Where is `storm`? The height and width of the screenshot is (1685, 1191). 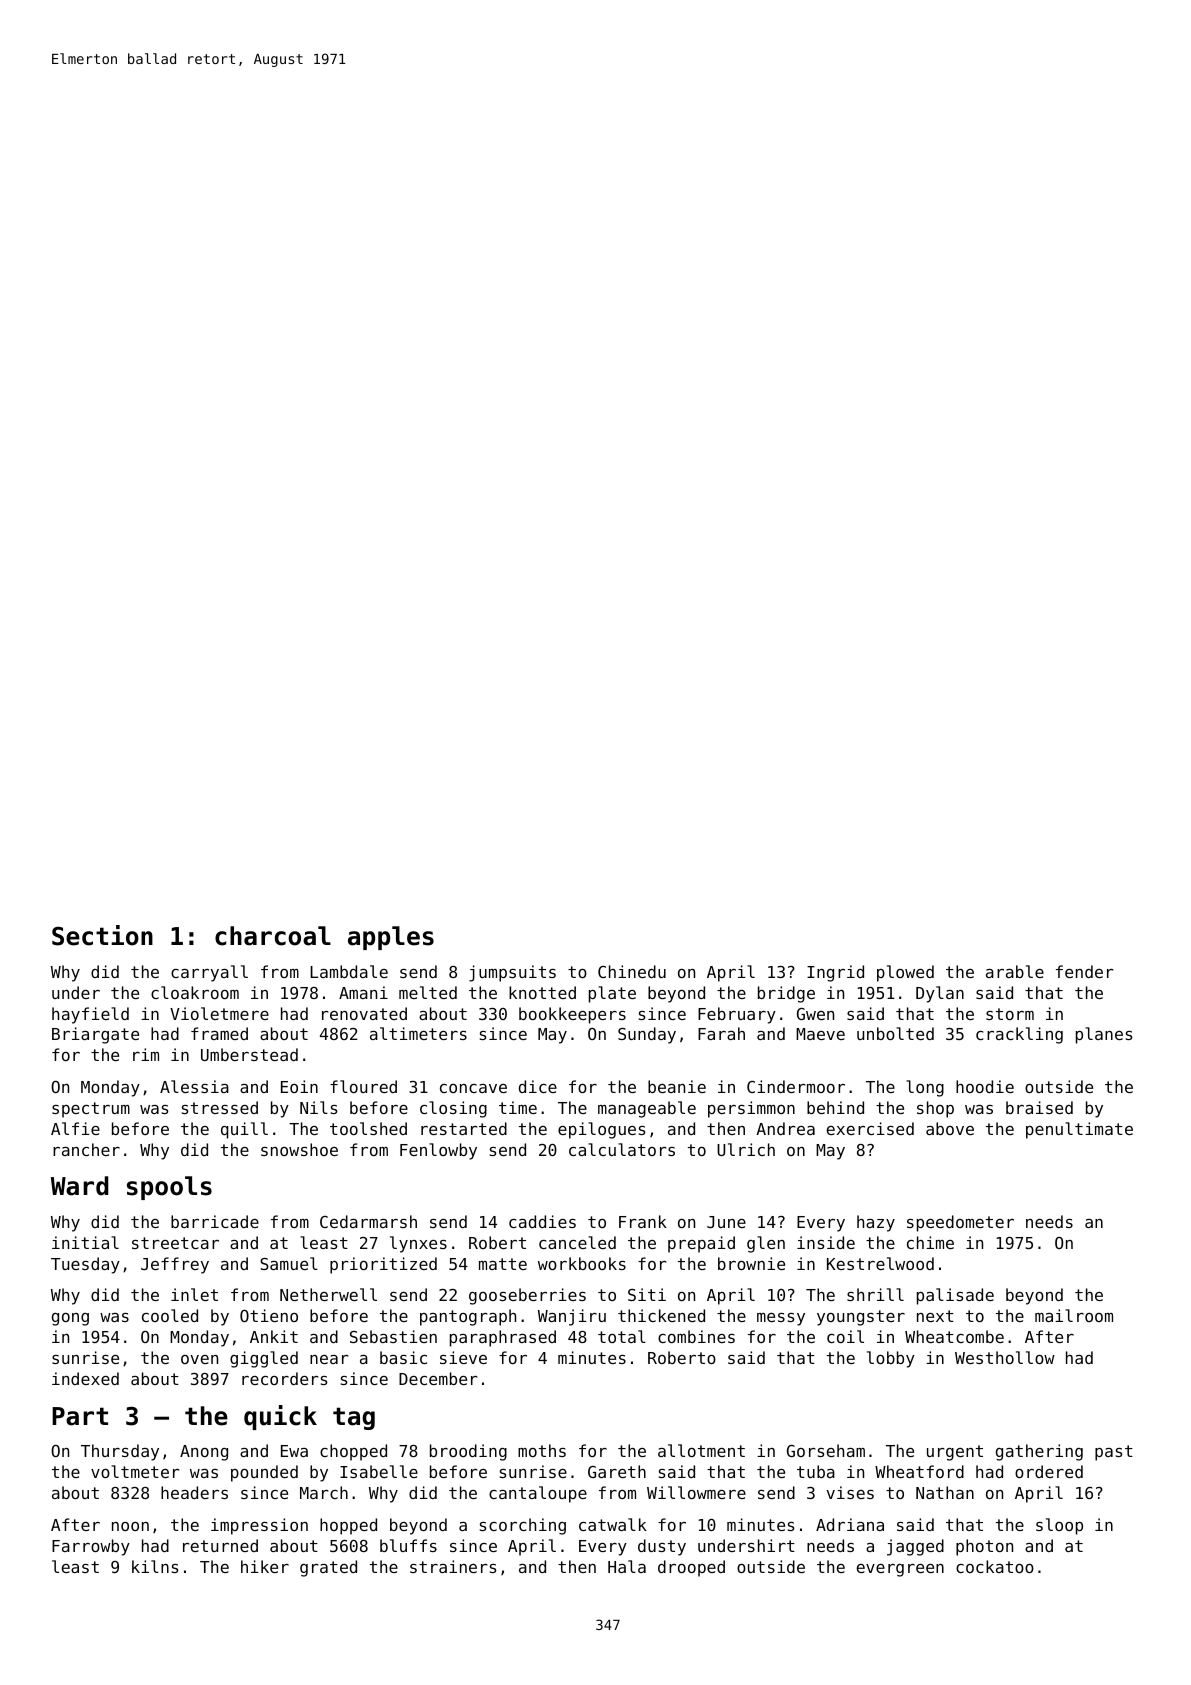
storm is located at coordinates (1010, 1014).
